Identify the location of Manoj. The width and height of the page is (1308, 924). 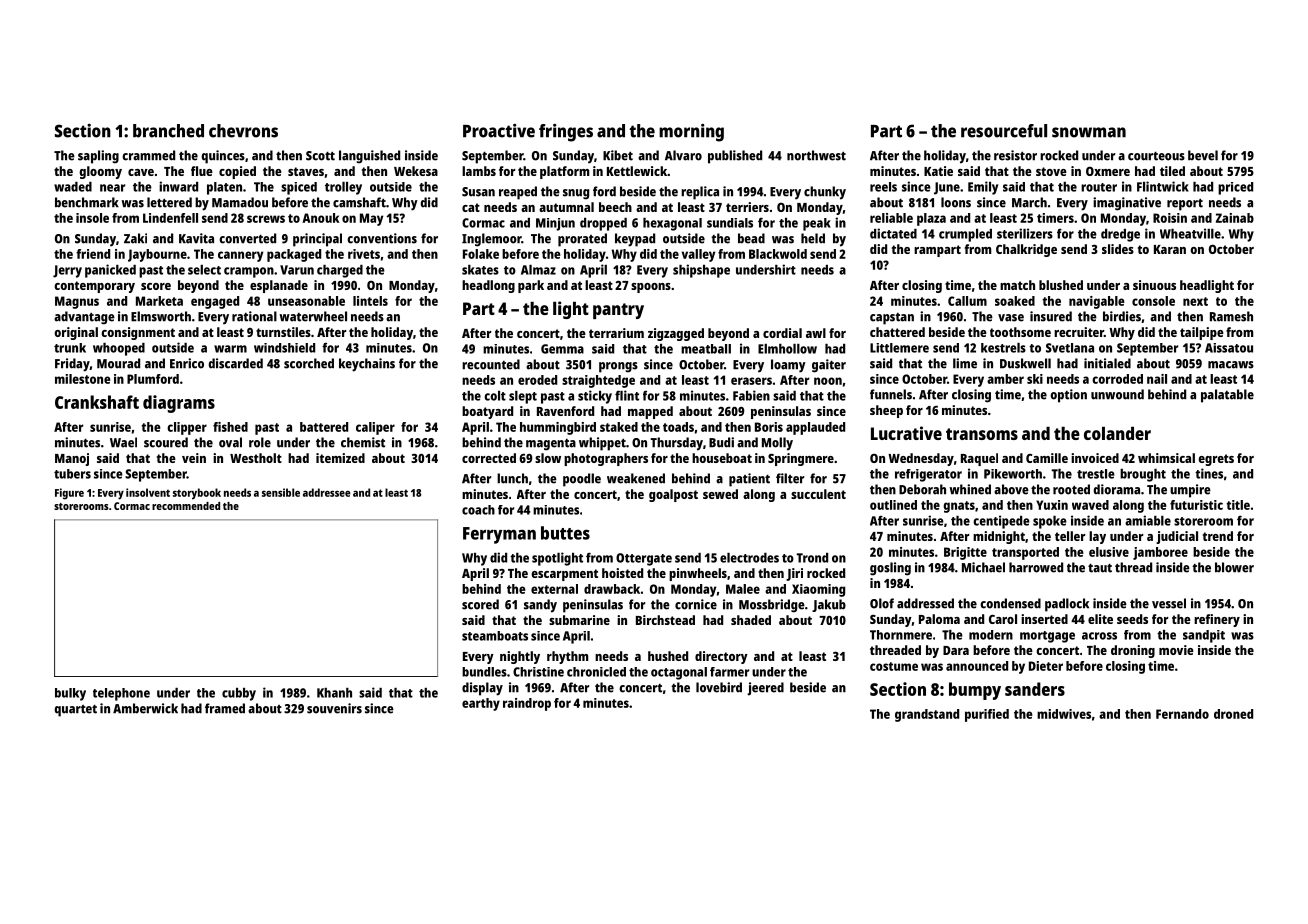
(72, 459).
